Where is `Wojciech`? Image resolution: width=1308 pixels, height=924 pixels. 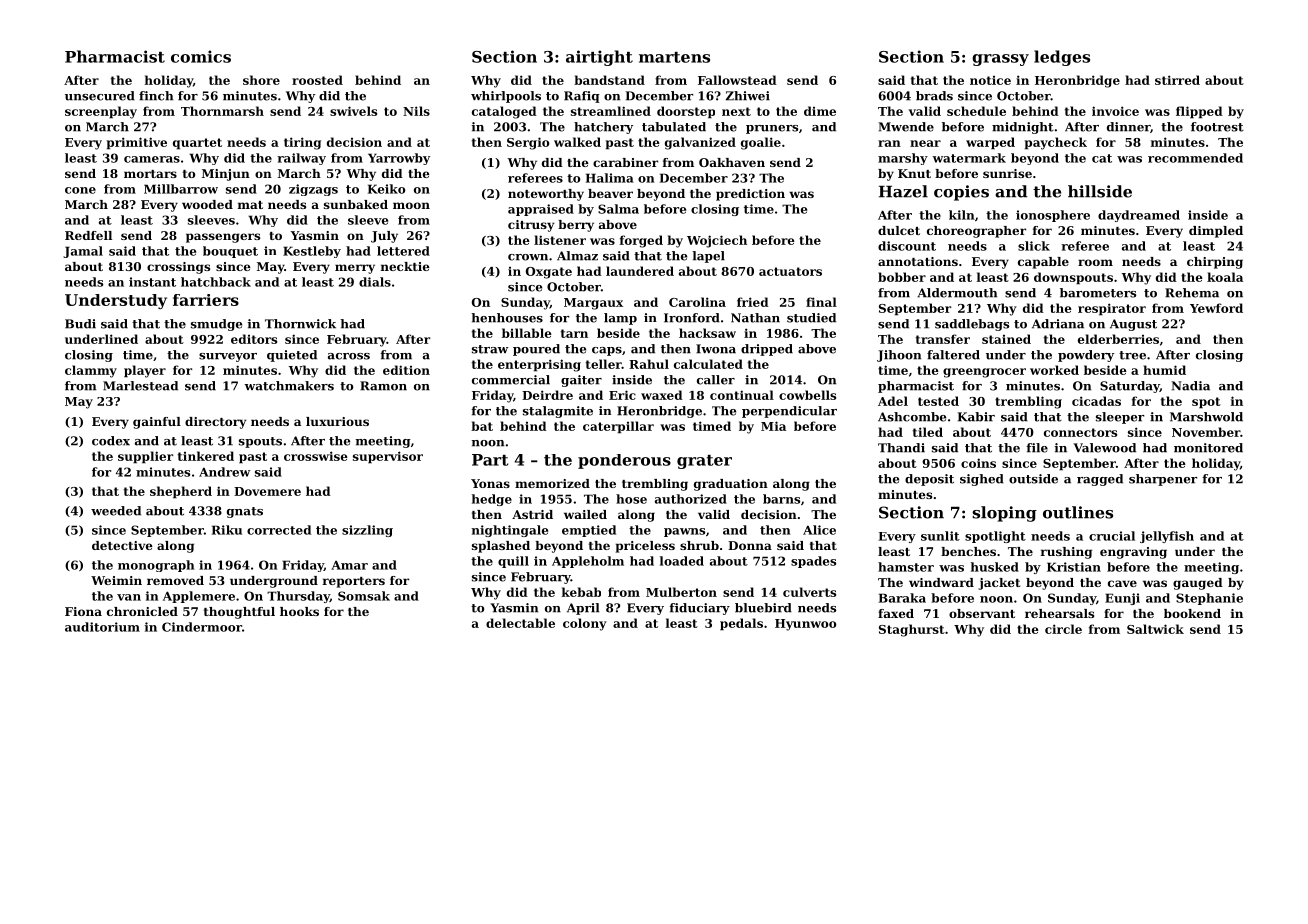
Wojciech is located at coordinates (717, 241).
